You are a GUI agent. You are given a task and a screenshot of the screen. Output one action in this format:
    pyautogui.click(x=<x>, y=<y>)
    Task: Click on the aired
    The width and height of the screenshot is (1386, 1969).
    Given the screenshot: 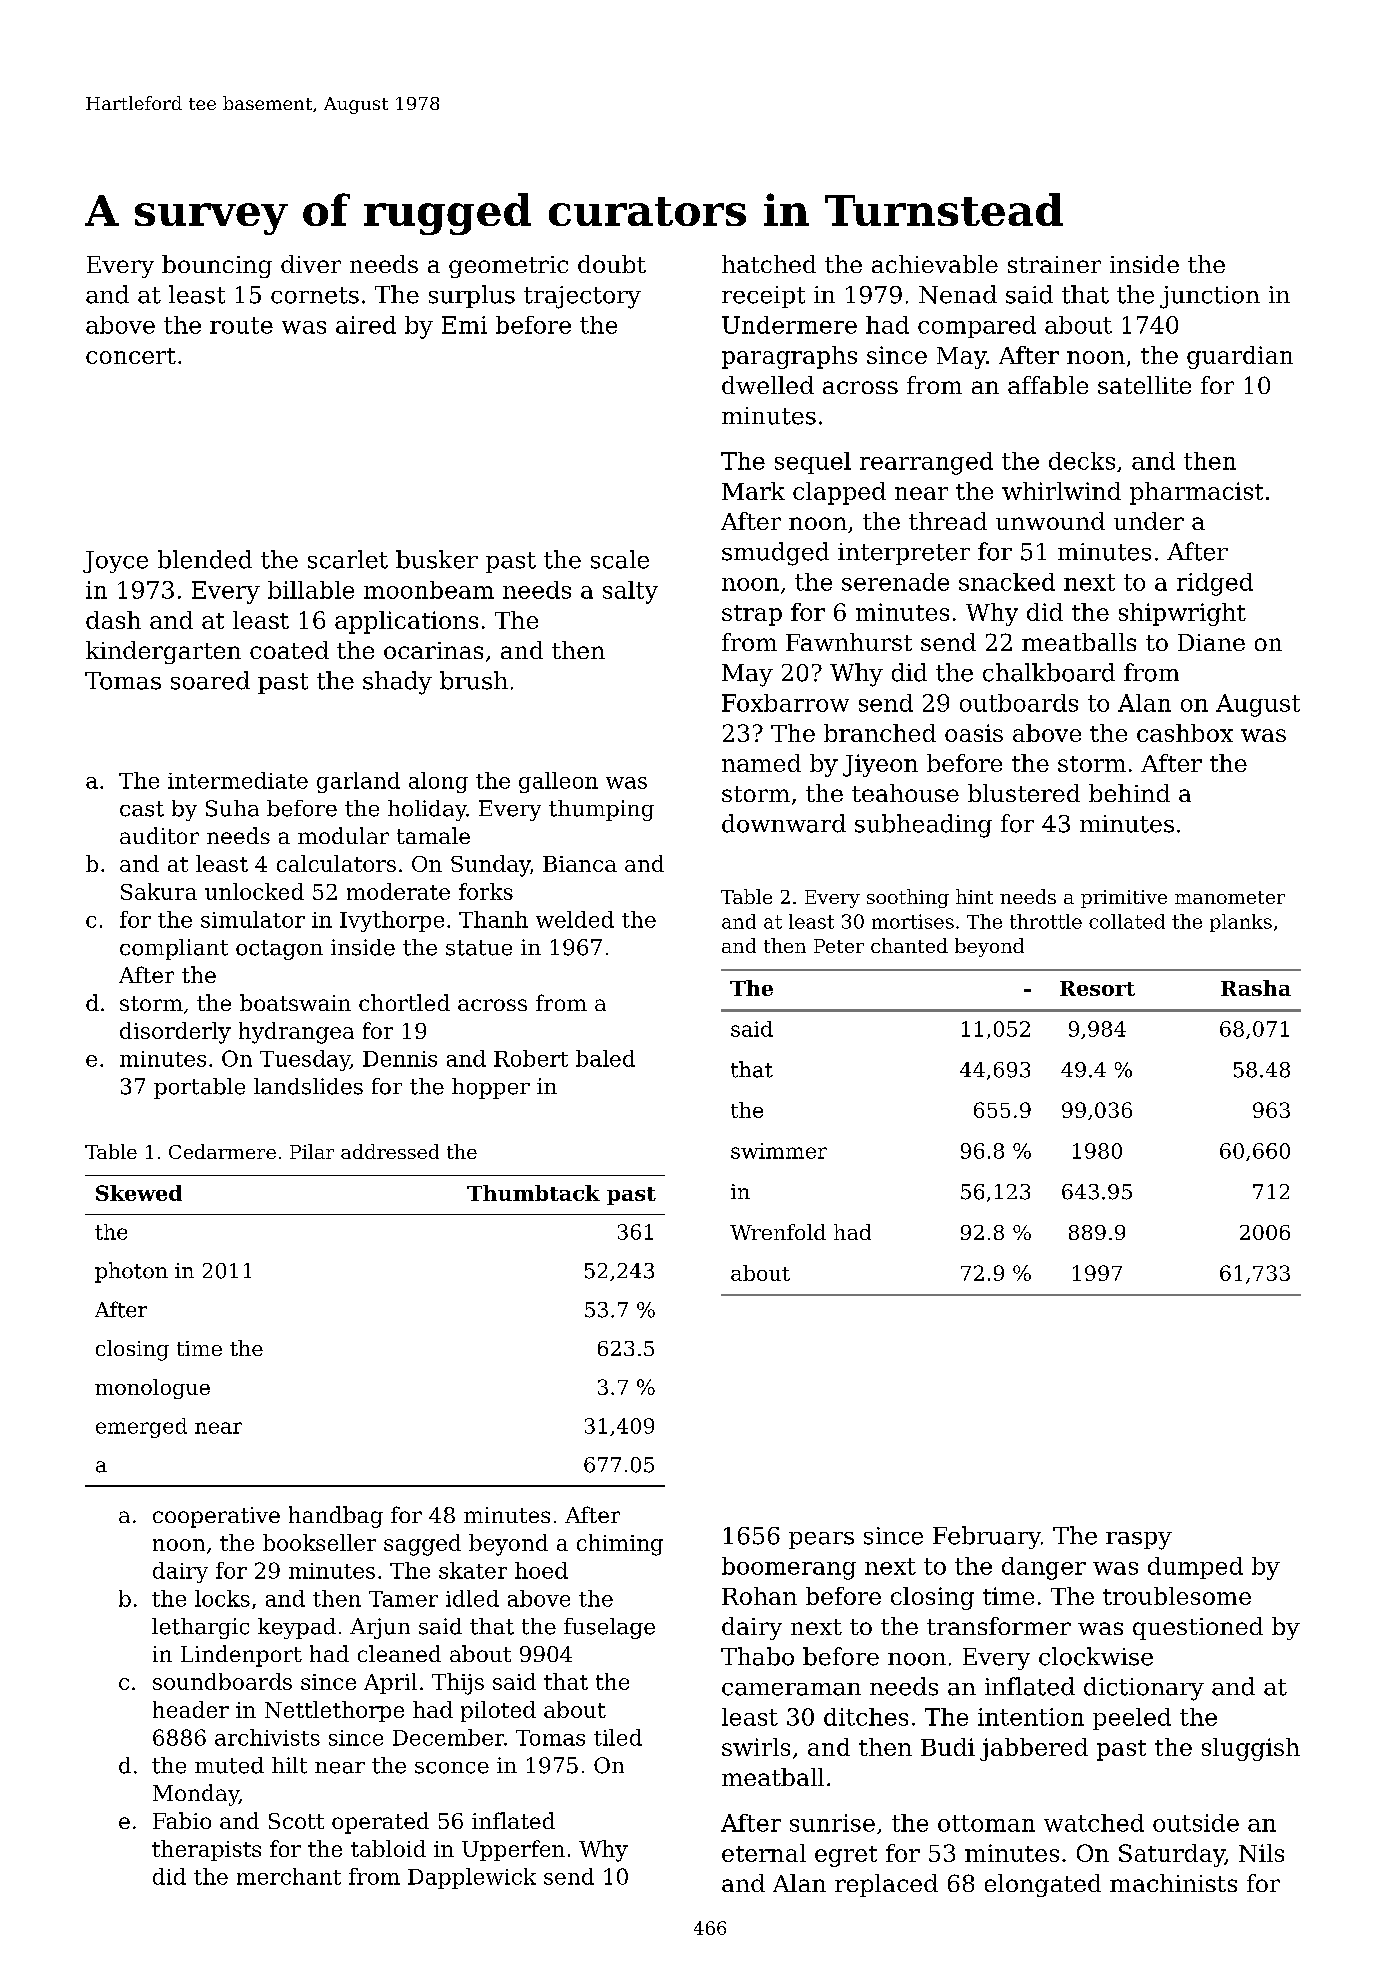 What is the action you would take?
    pyautogui.click(x=366, y=325)
